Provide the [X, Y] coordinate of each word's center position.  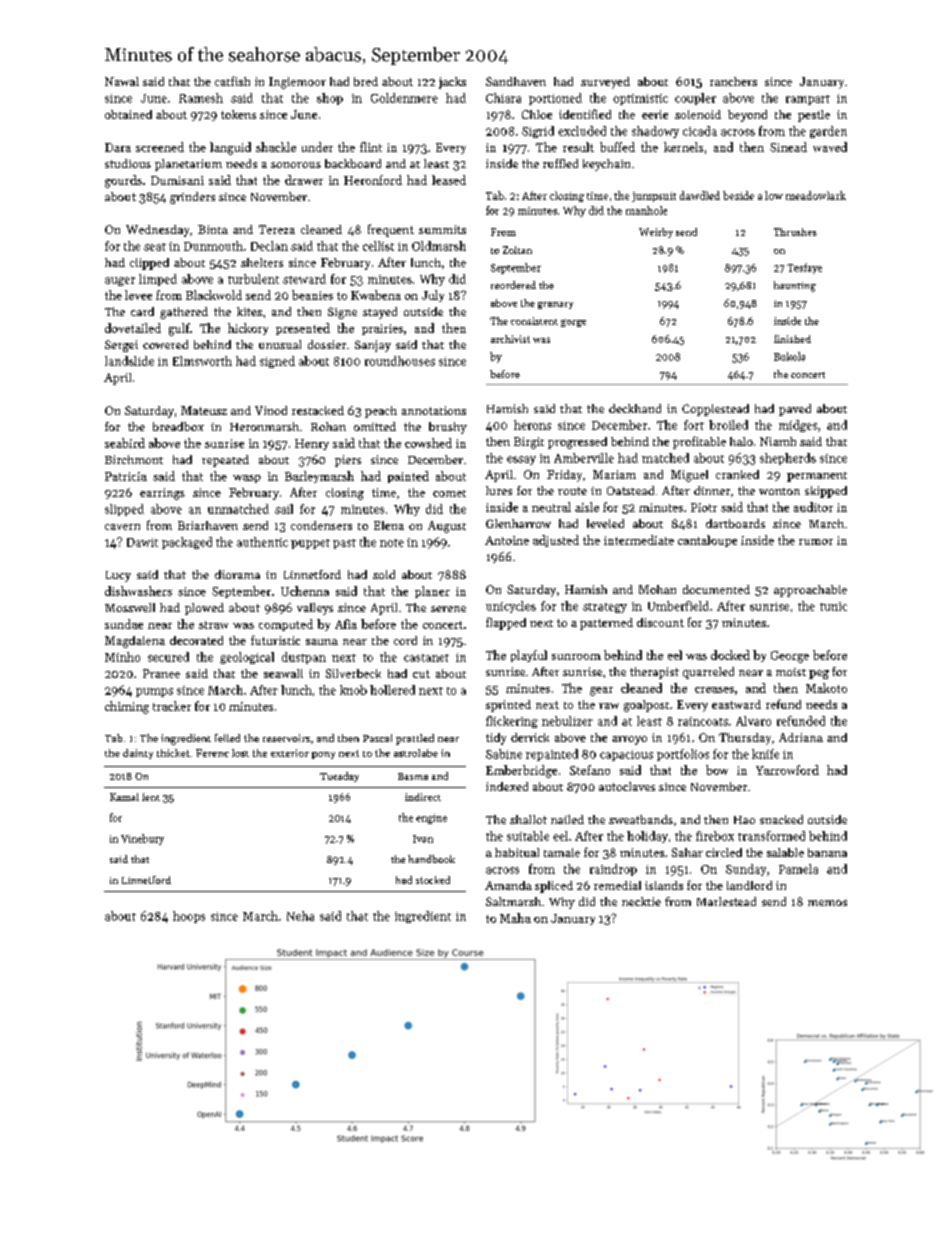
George [790, 657]
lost [240, 753]
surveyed [605, 83]
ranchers [733, 81]
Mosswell [130, 607]
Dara [118, 147]
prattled [415, 739]
